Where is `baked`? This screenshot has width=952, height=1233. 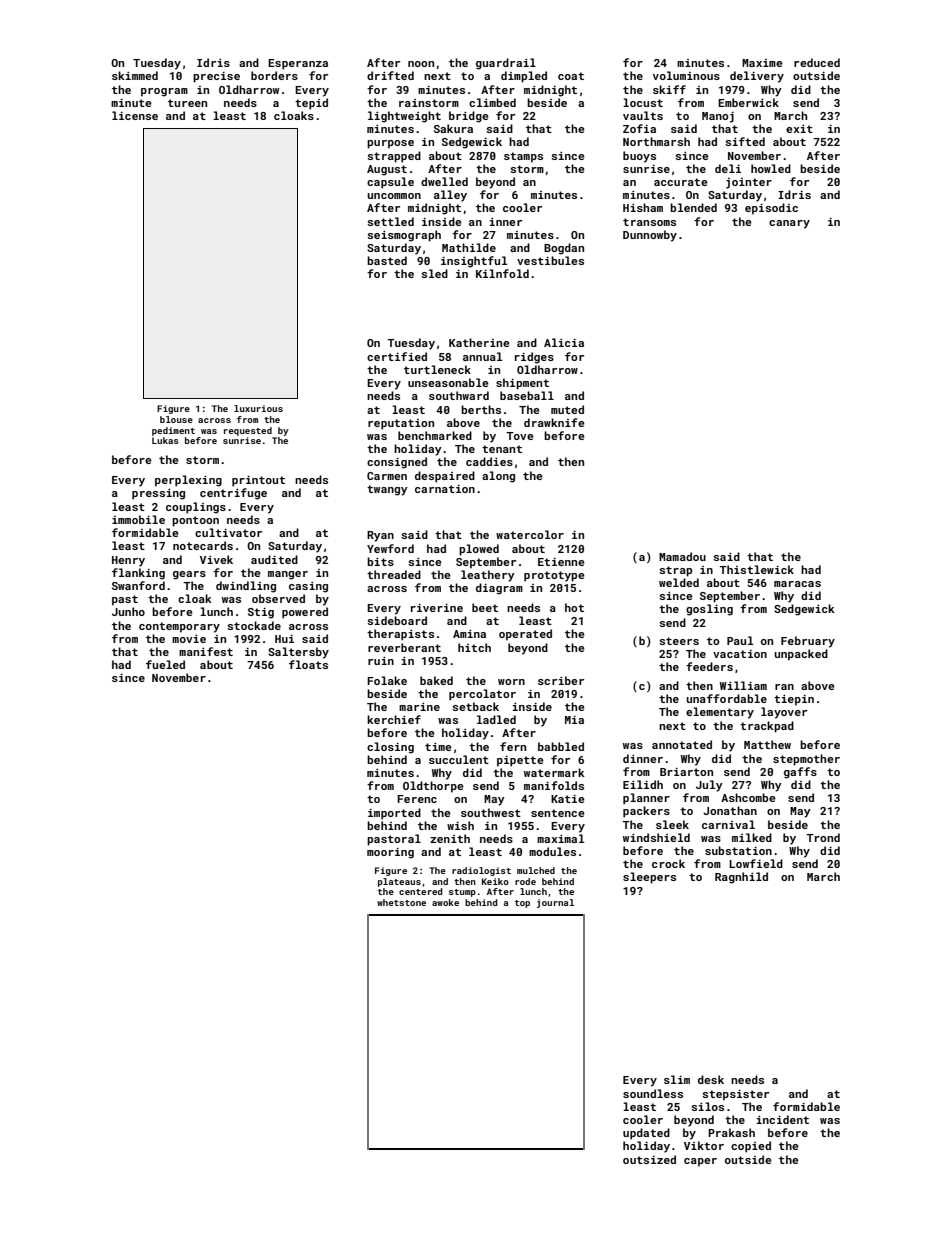 baked is located at coordinates (436, 680).
